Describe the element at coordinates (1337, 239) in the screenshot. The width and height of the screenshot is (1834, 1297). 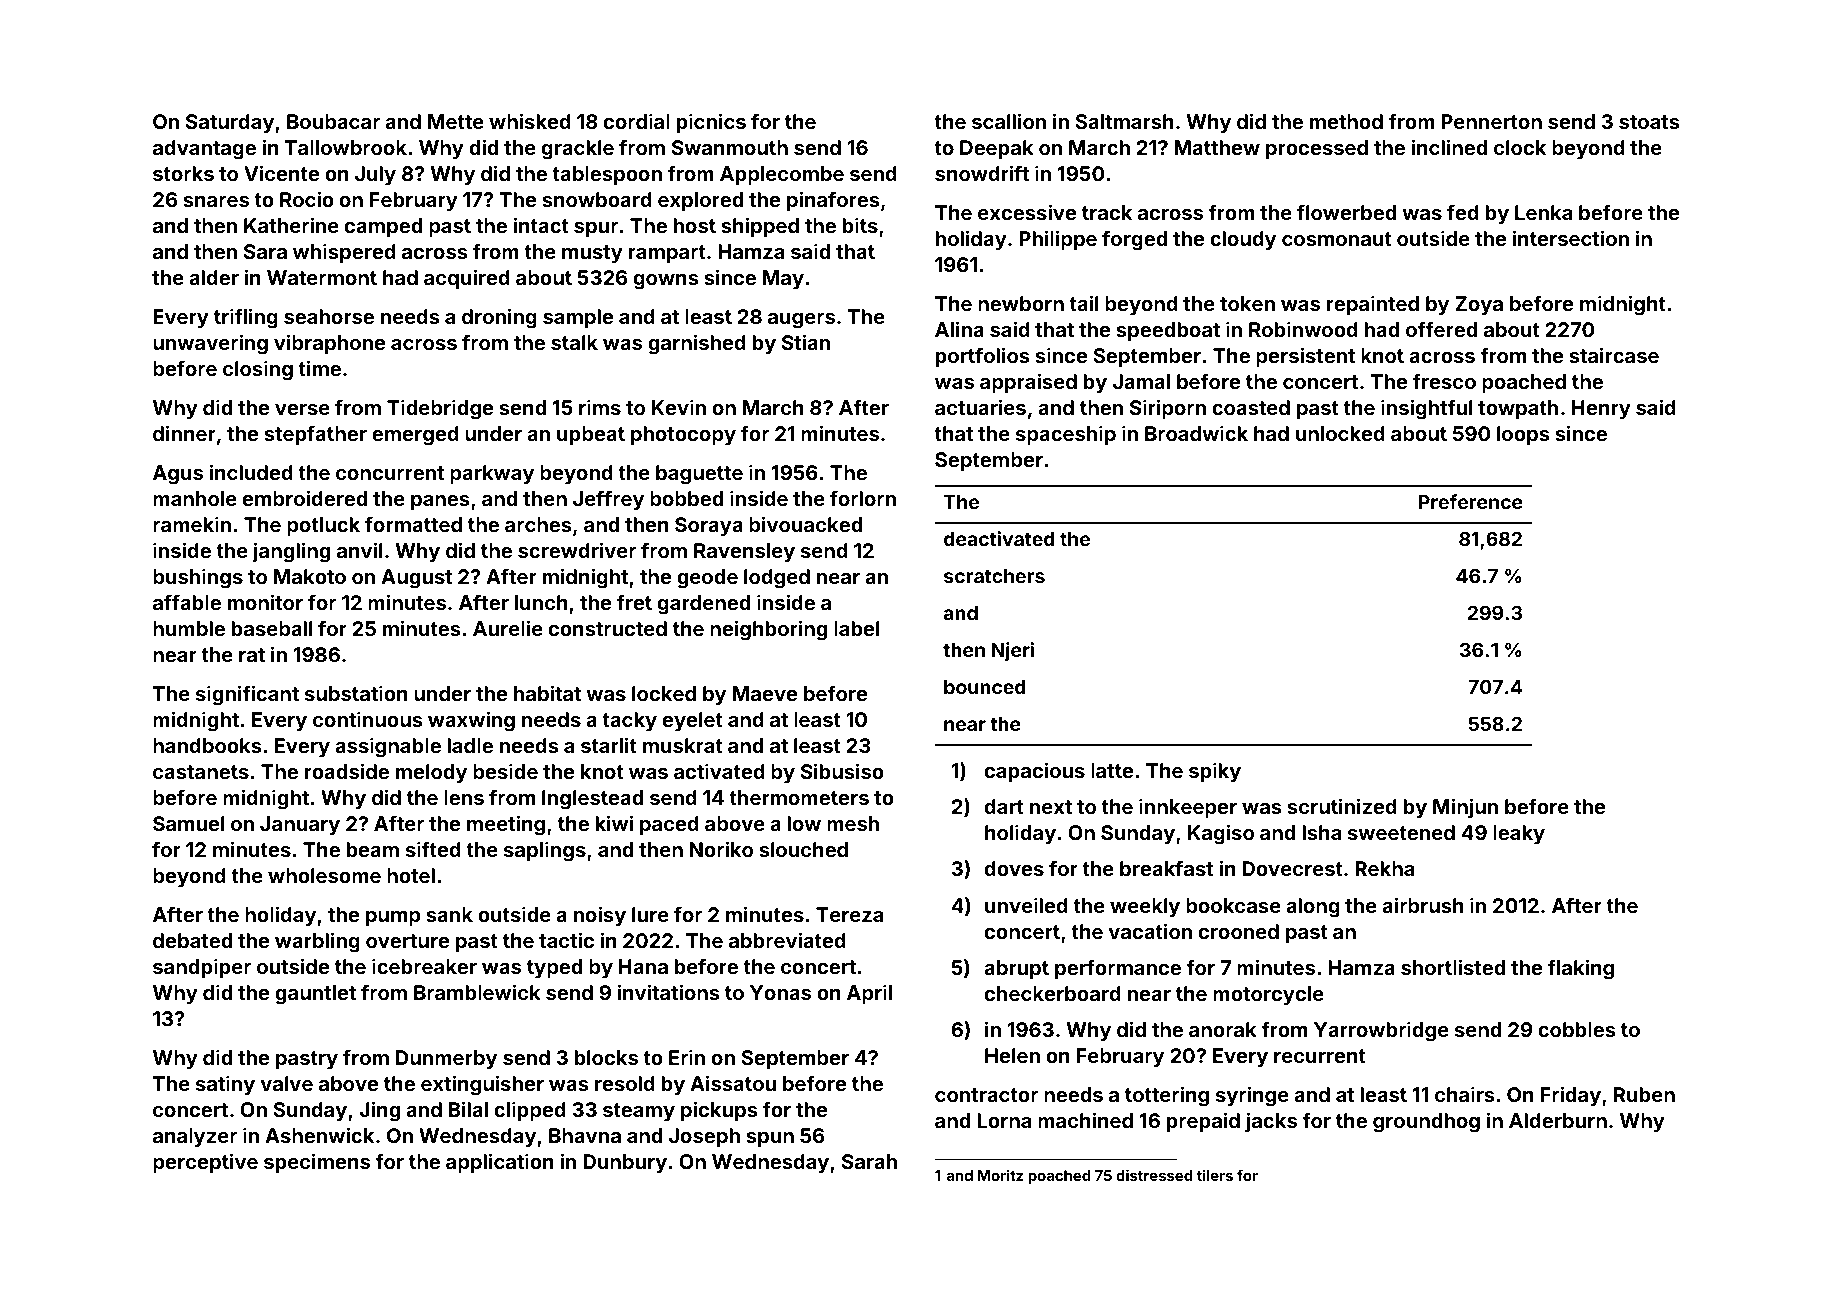
I see `cosmonaut` at that location.
